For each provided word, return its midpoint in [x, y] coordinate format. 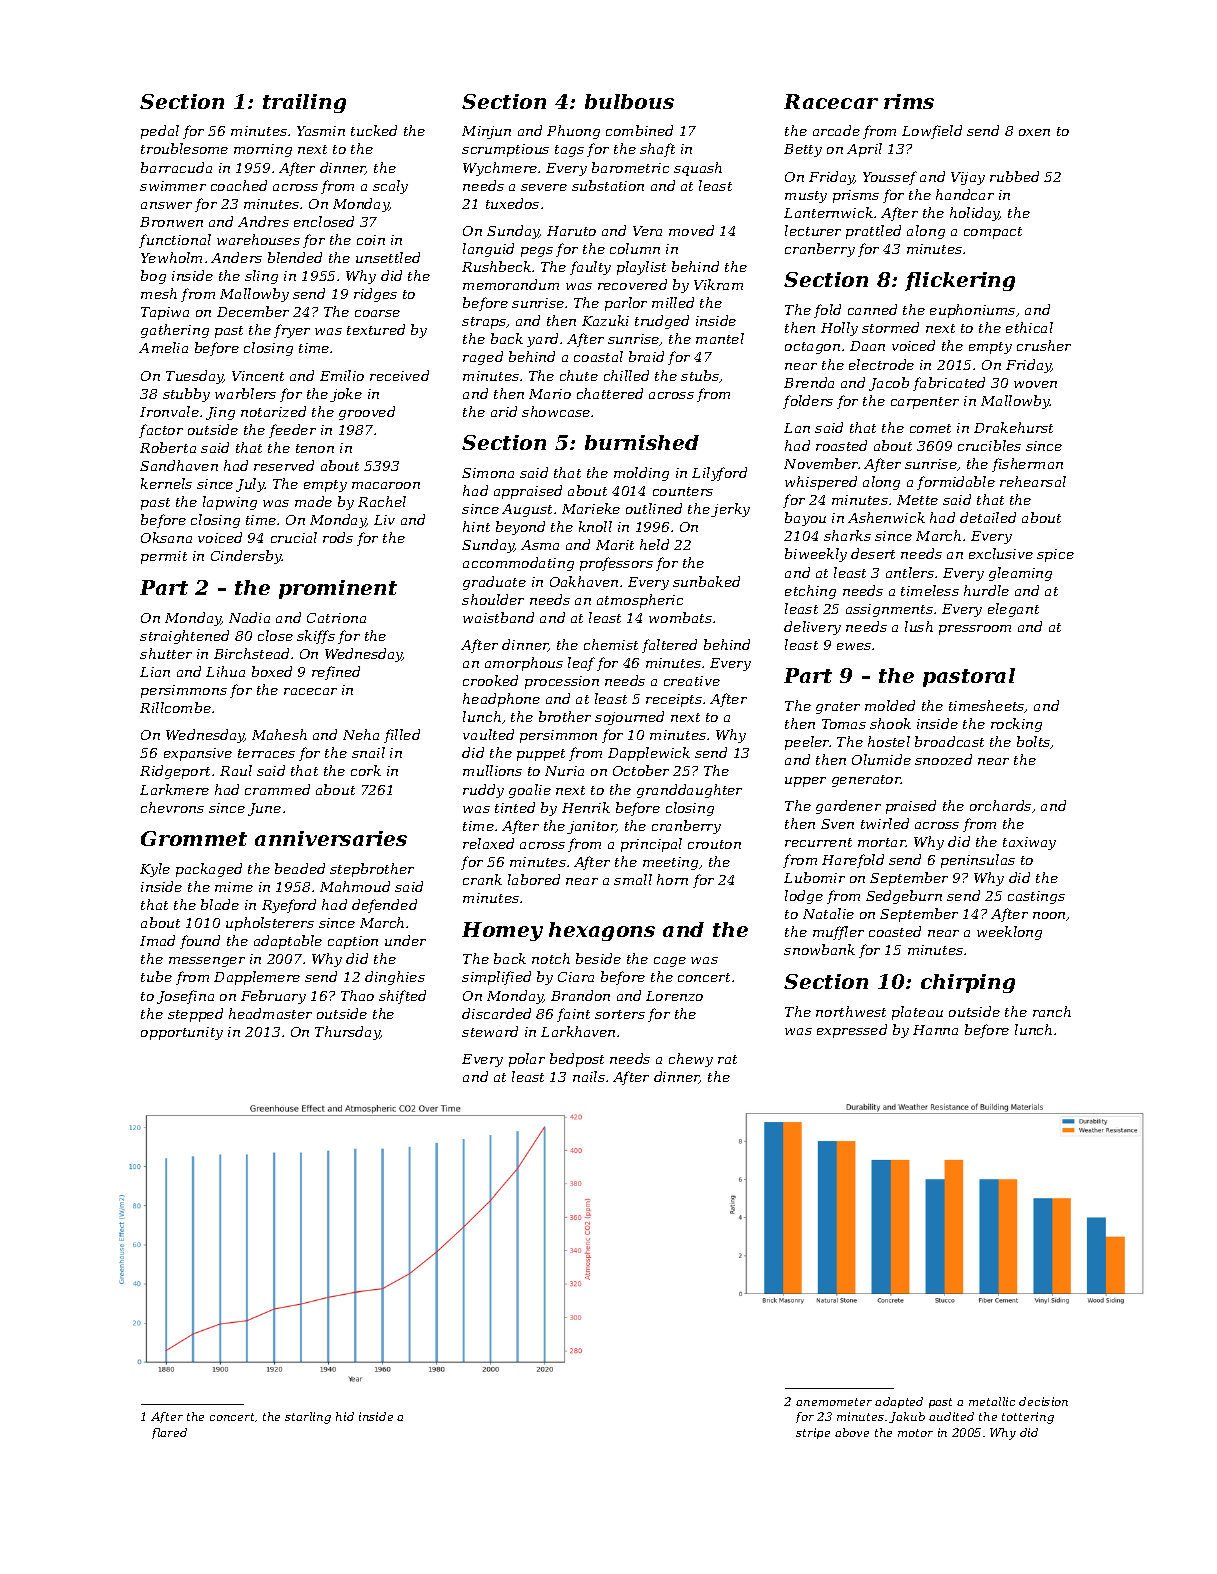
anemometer [834, 1402]
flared [169, 1433]
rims [909, 101]
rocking [1016, 725]
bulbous [629, 101]
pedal [160, 132]
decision [1043, 1401]
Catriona [336, 618]
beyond [520, 528]
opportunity [182, 1033]
